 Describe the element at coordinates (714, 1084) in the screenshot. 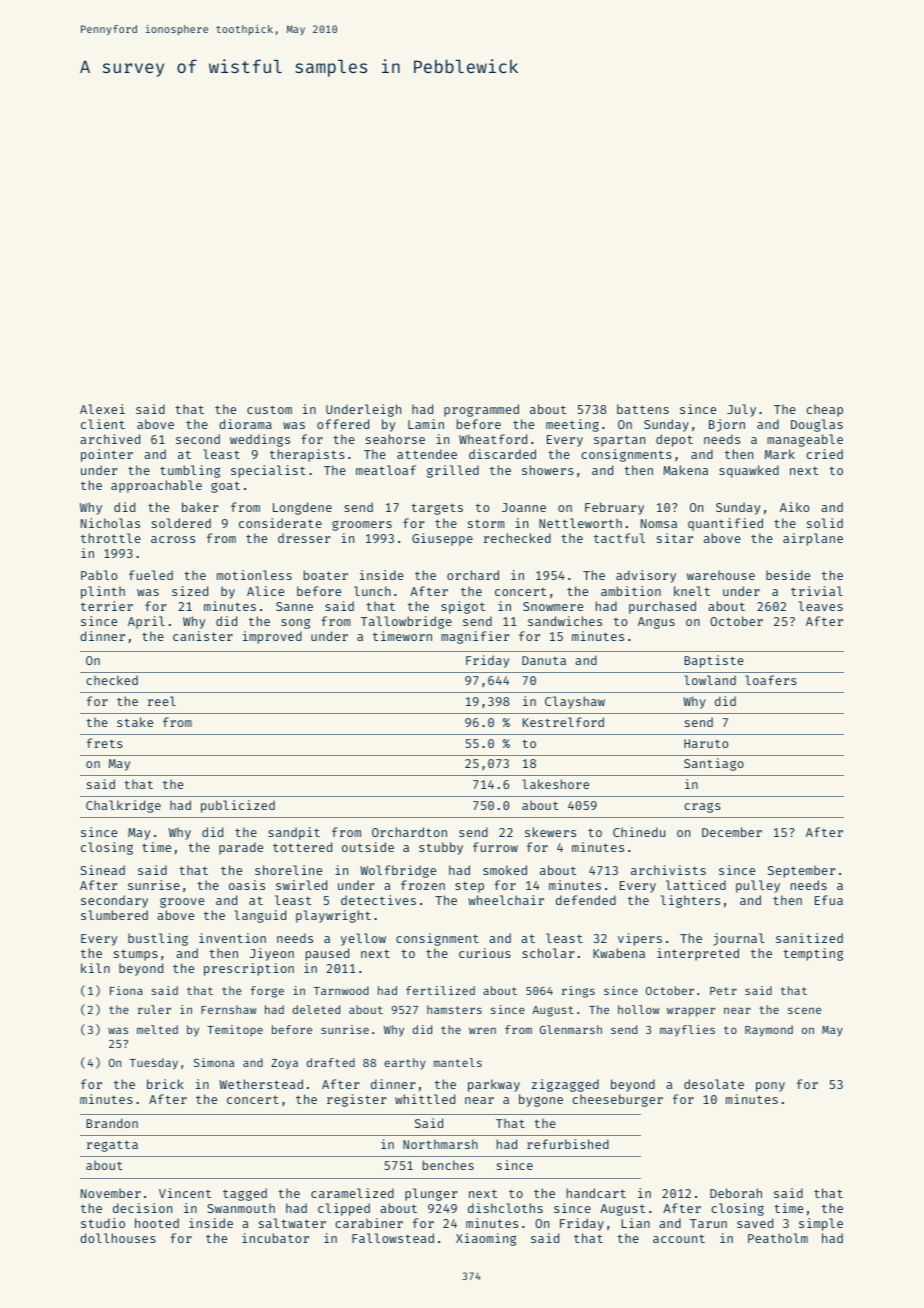

I see `desolate` at that location.
